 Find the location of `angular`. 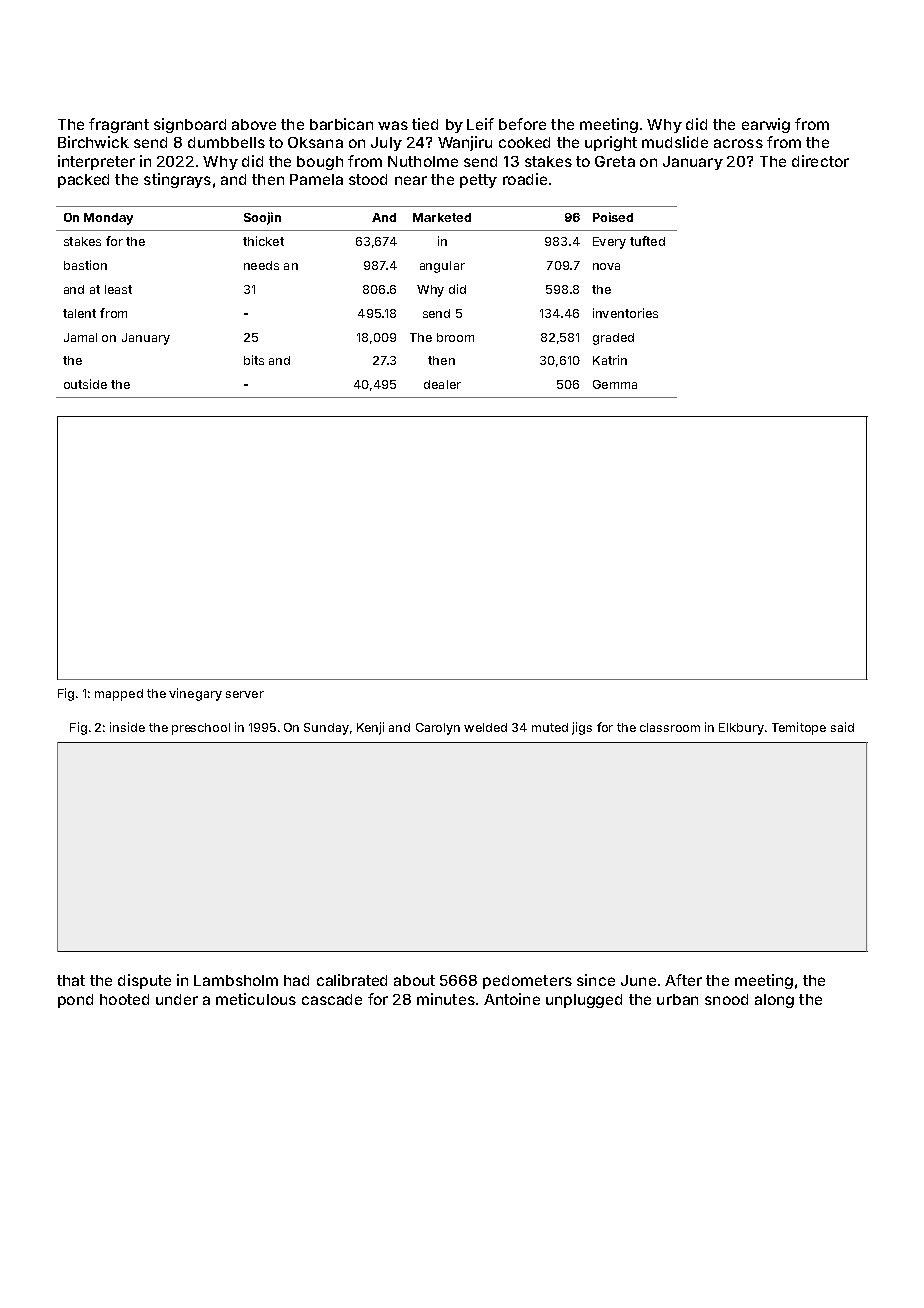

angular is located at coordinates (442, 267).
